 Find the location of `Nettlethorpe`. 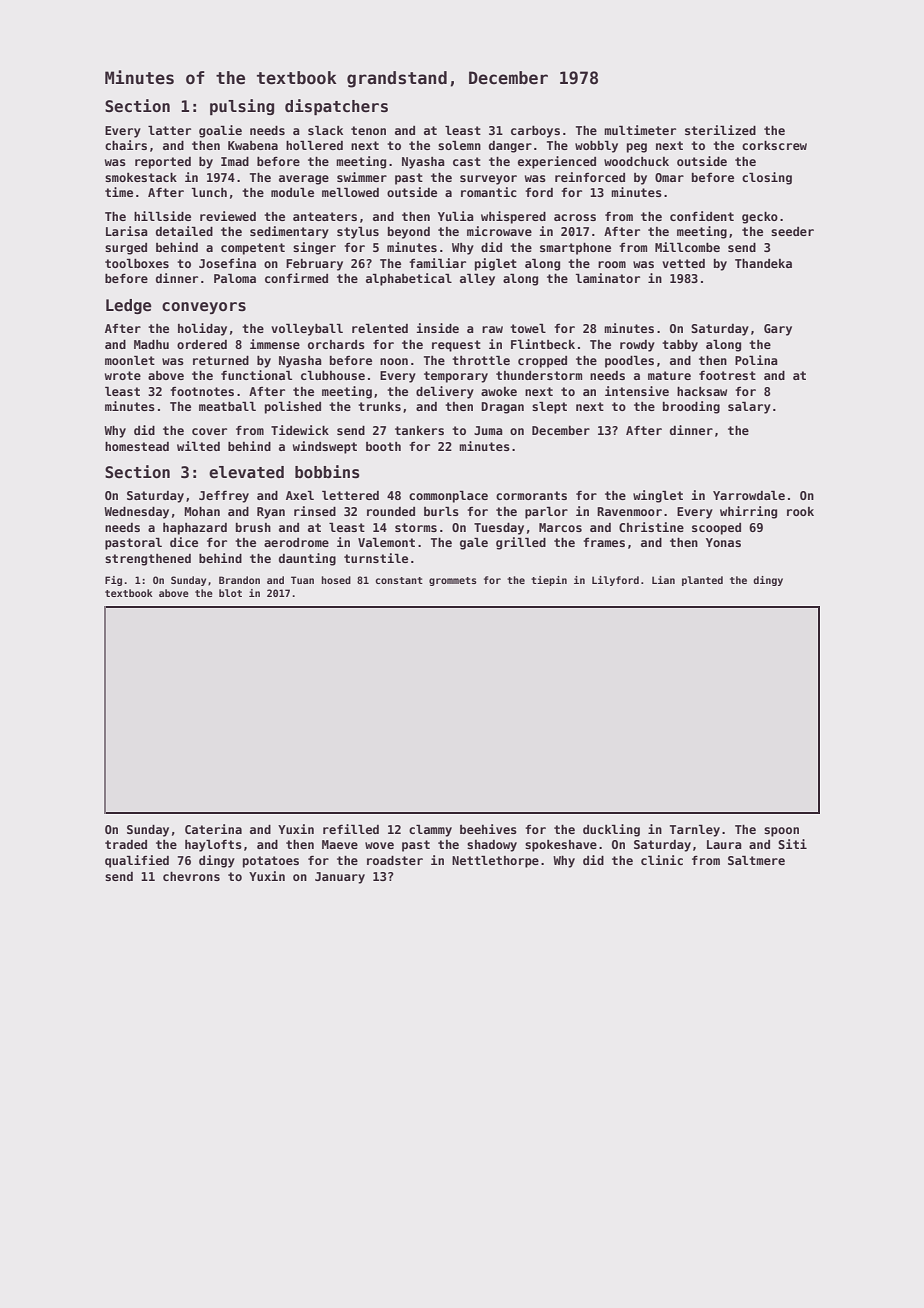

Nettlethorpe is located at coordinates (495, 861).
